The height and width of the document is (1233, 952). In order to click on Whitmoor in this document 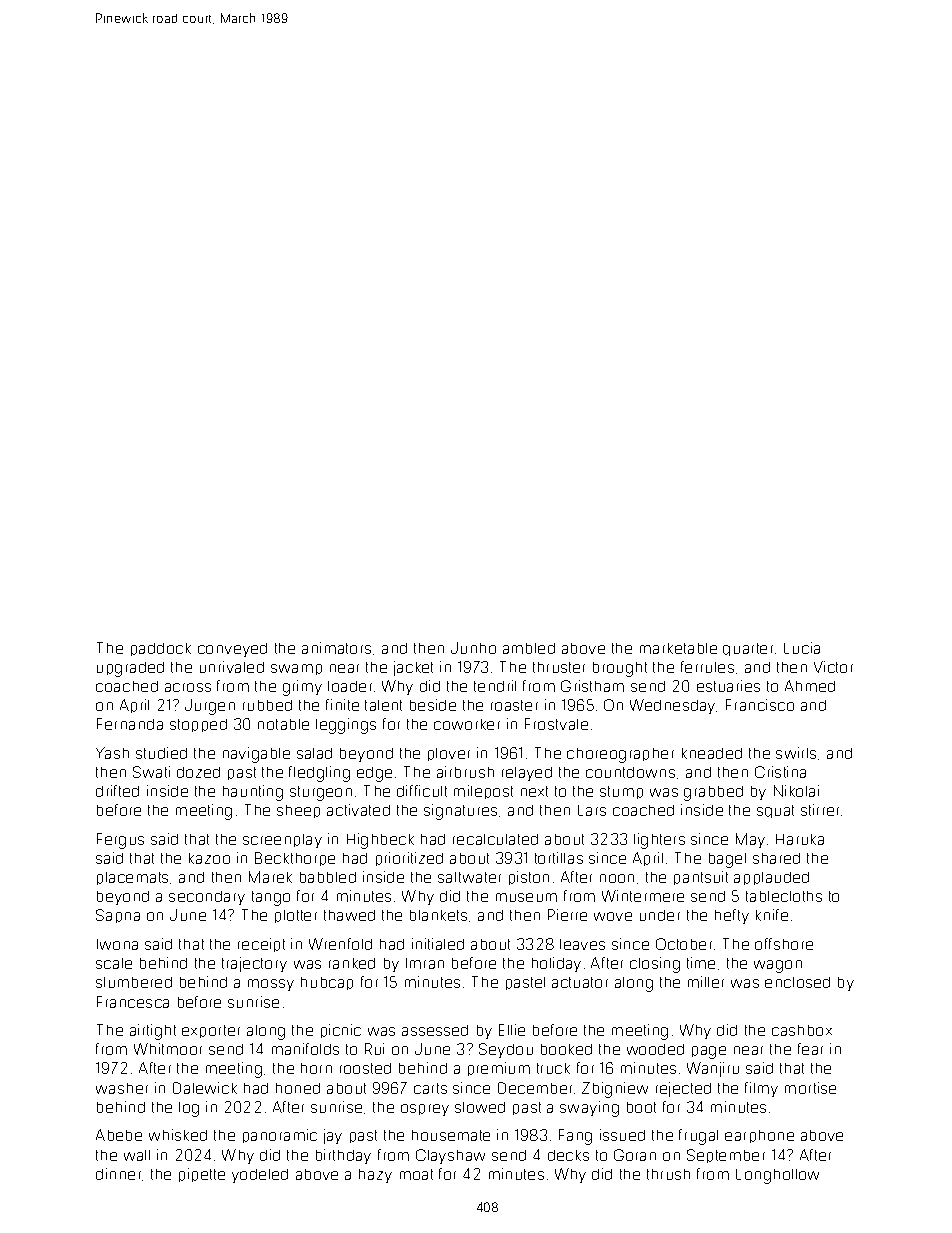, I will do `click(168, 1049)`.
